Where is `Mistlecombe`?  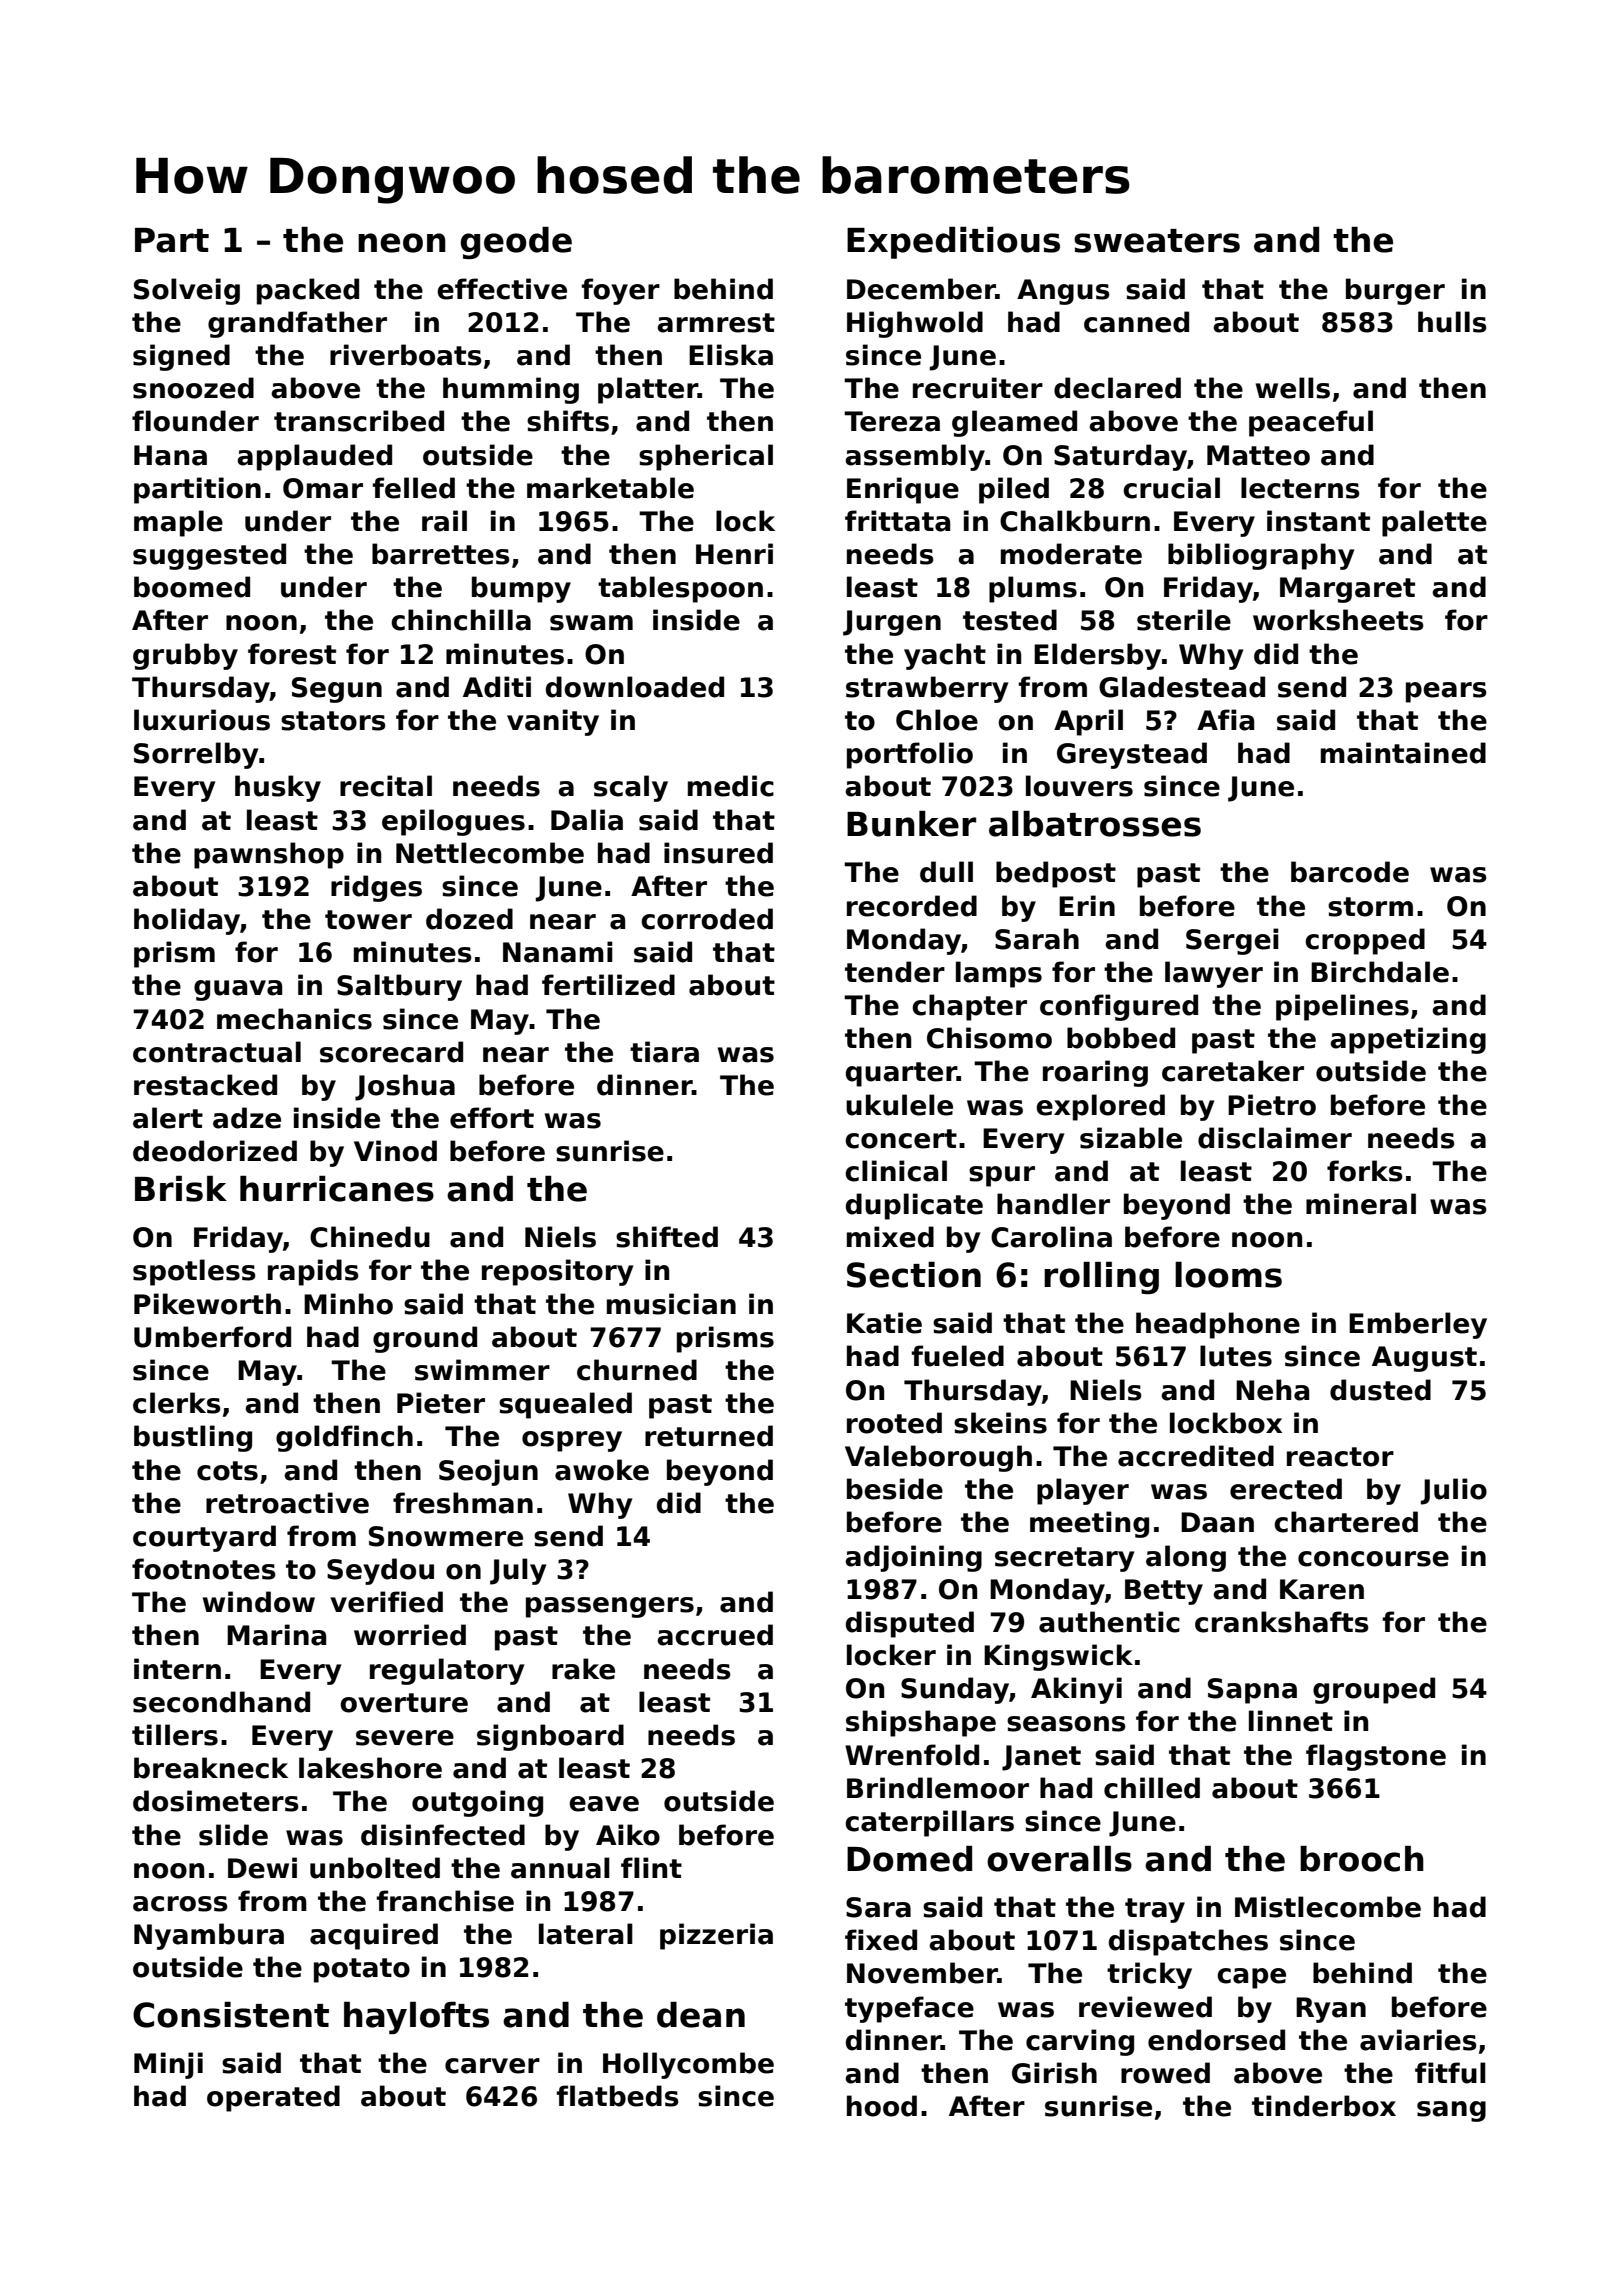 Mistlecombe is located at coordinates (1328, 1907).
